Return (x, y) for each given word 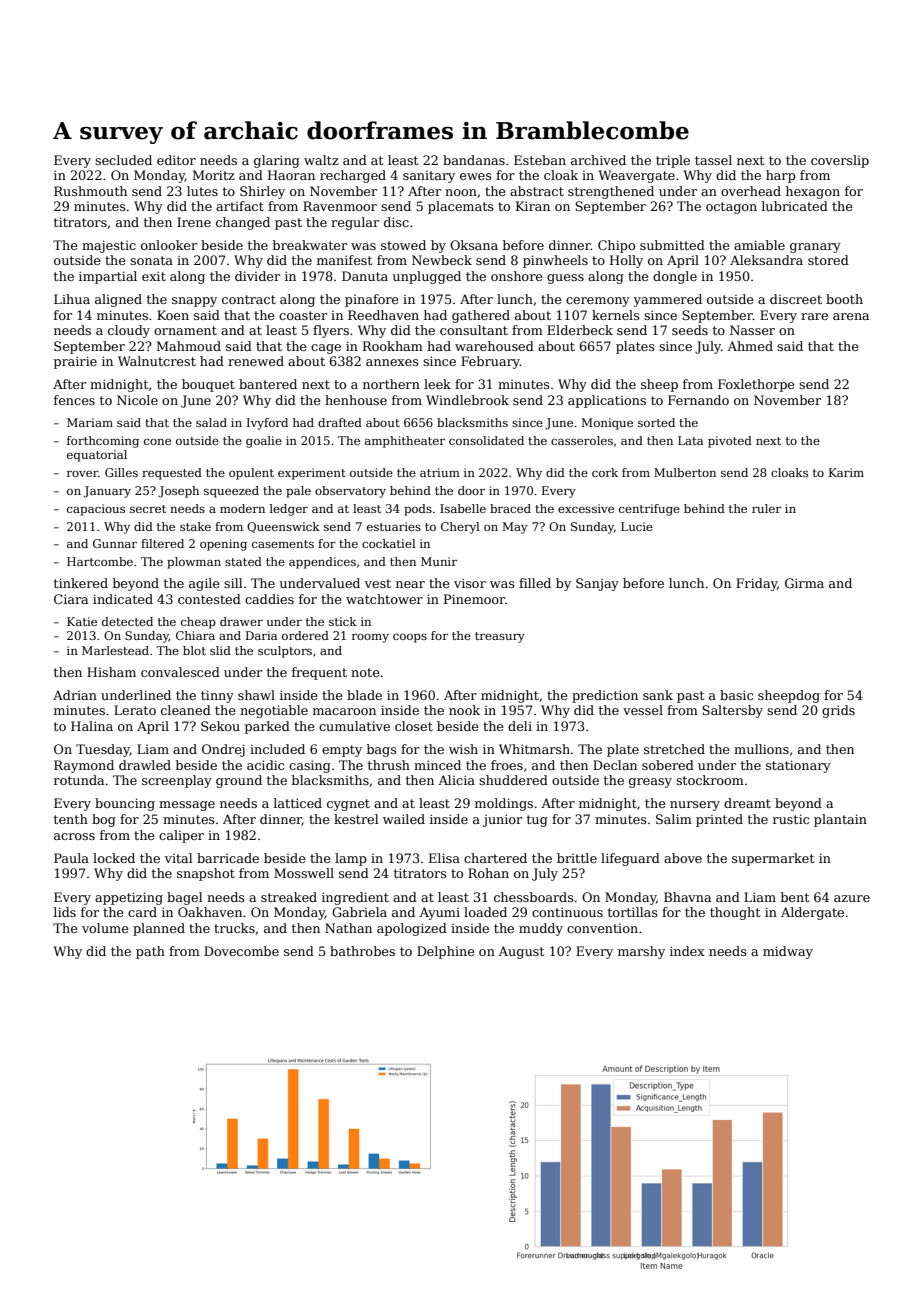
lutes (202, 191)
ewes (476, 176)
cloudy (129, 331)
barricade (228, 858)
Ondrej (223, 750)
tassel (713, 160)
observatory (350, 492)
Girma (804, 583)
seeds (690, 330)
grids (838, 711)
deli (520, 726)
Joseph (178, 492)
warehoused (494, 346)
